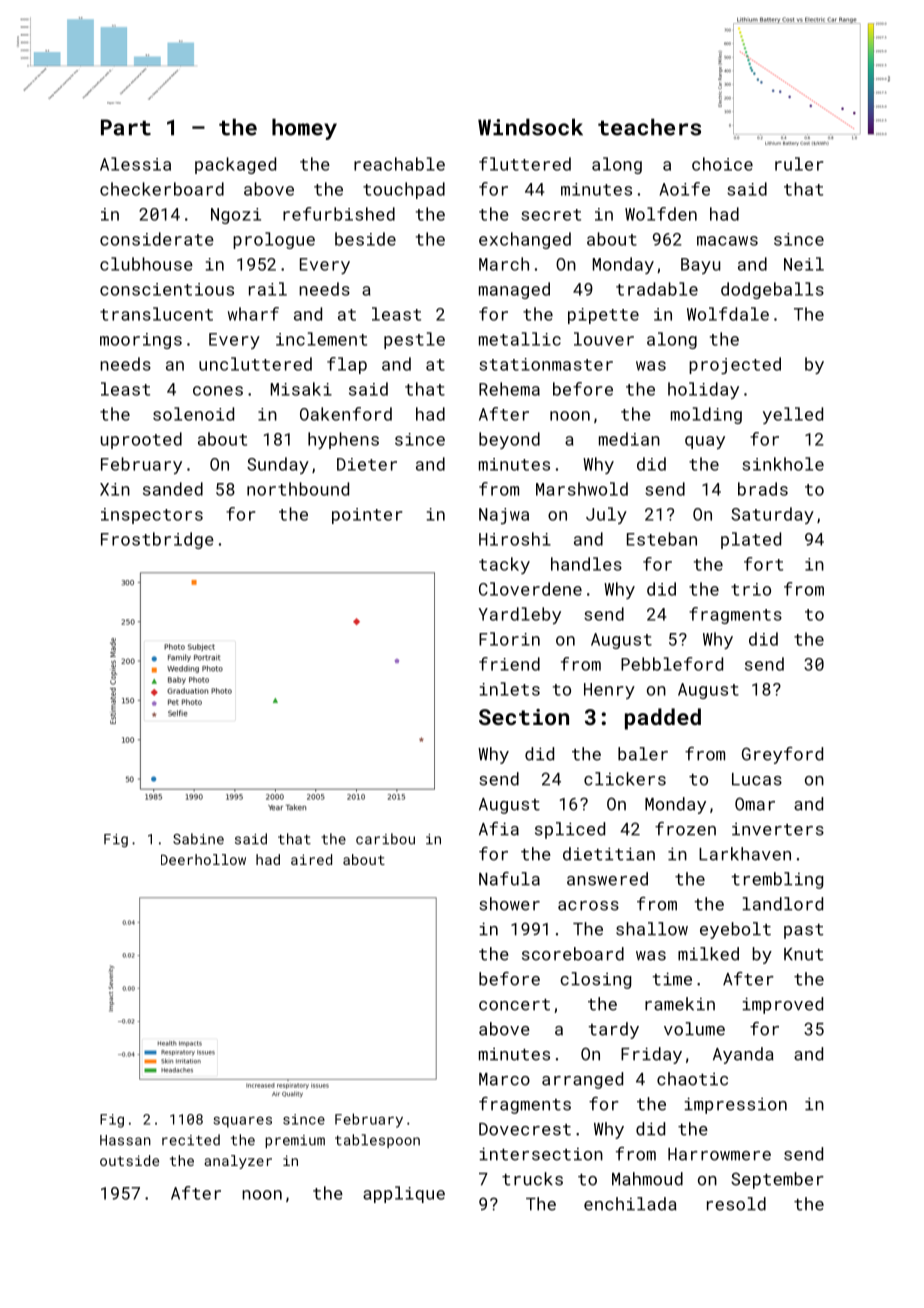  What do you see at coordinates (736, 1204) in the screenshot?
I see `resold` at bounding box center [736, 1204].
